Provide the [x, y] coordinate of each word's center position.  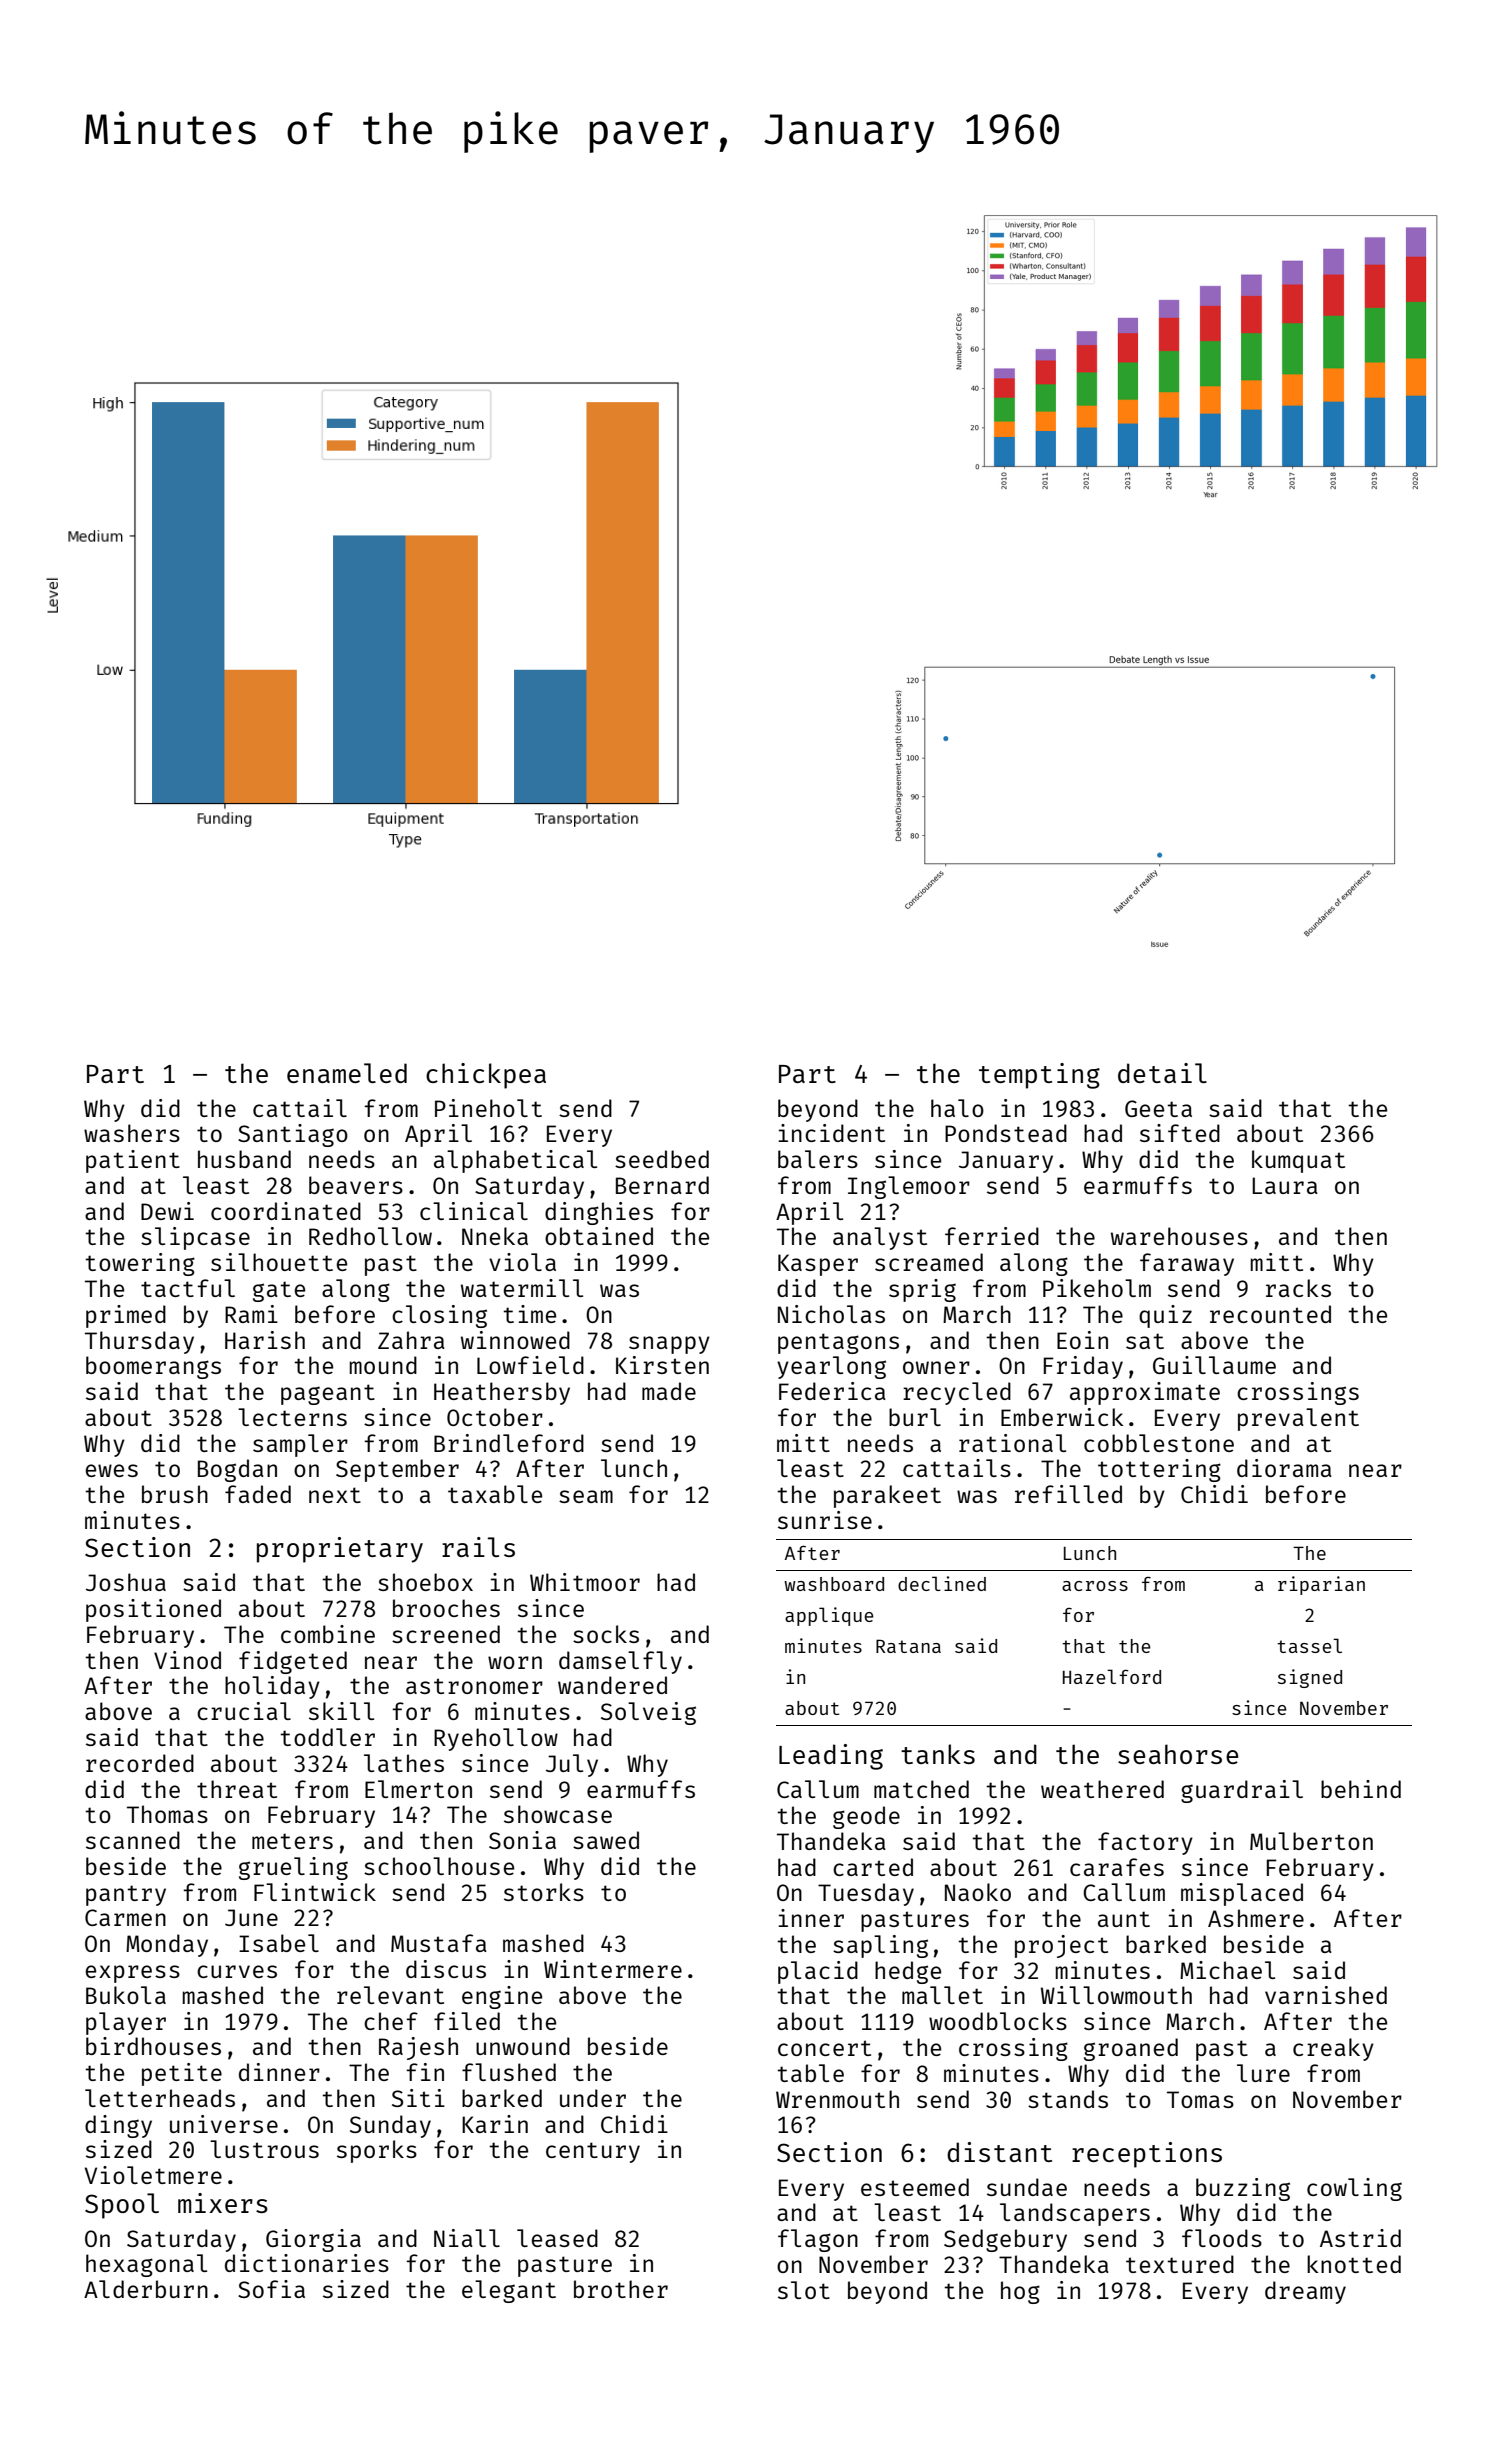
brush [175, 1494]
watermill [522, 1288]
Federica [832, 1391]
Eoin [1082, 1340]
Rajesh [418, 2048]
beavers [356, 1185]
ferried [992, 1236]
